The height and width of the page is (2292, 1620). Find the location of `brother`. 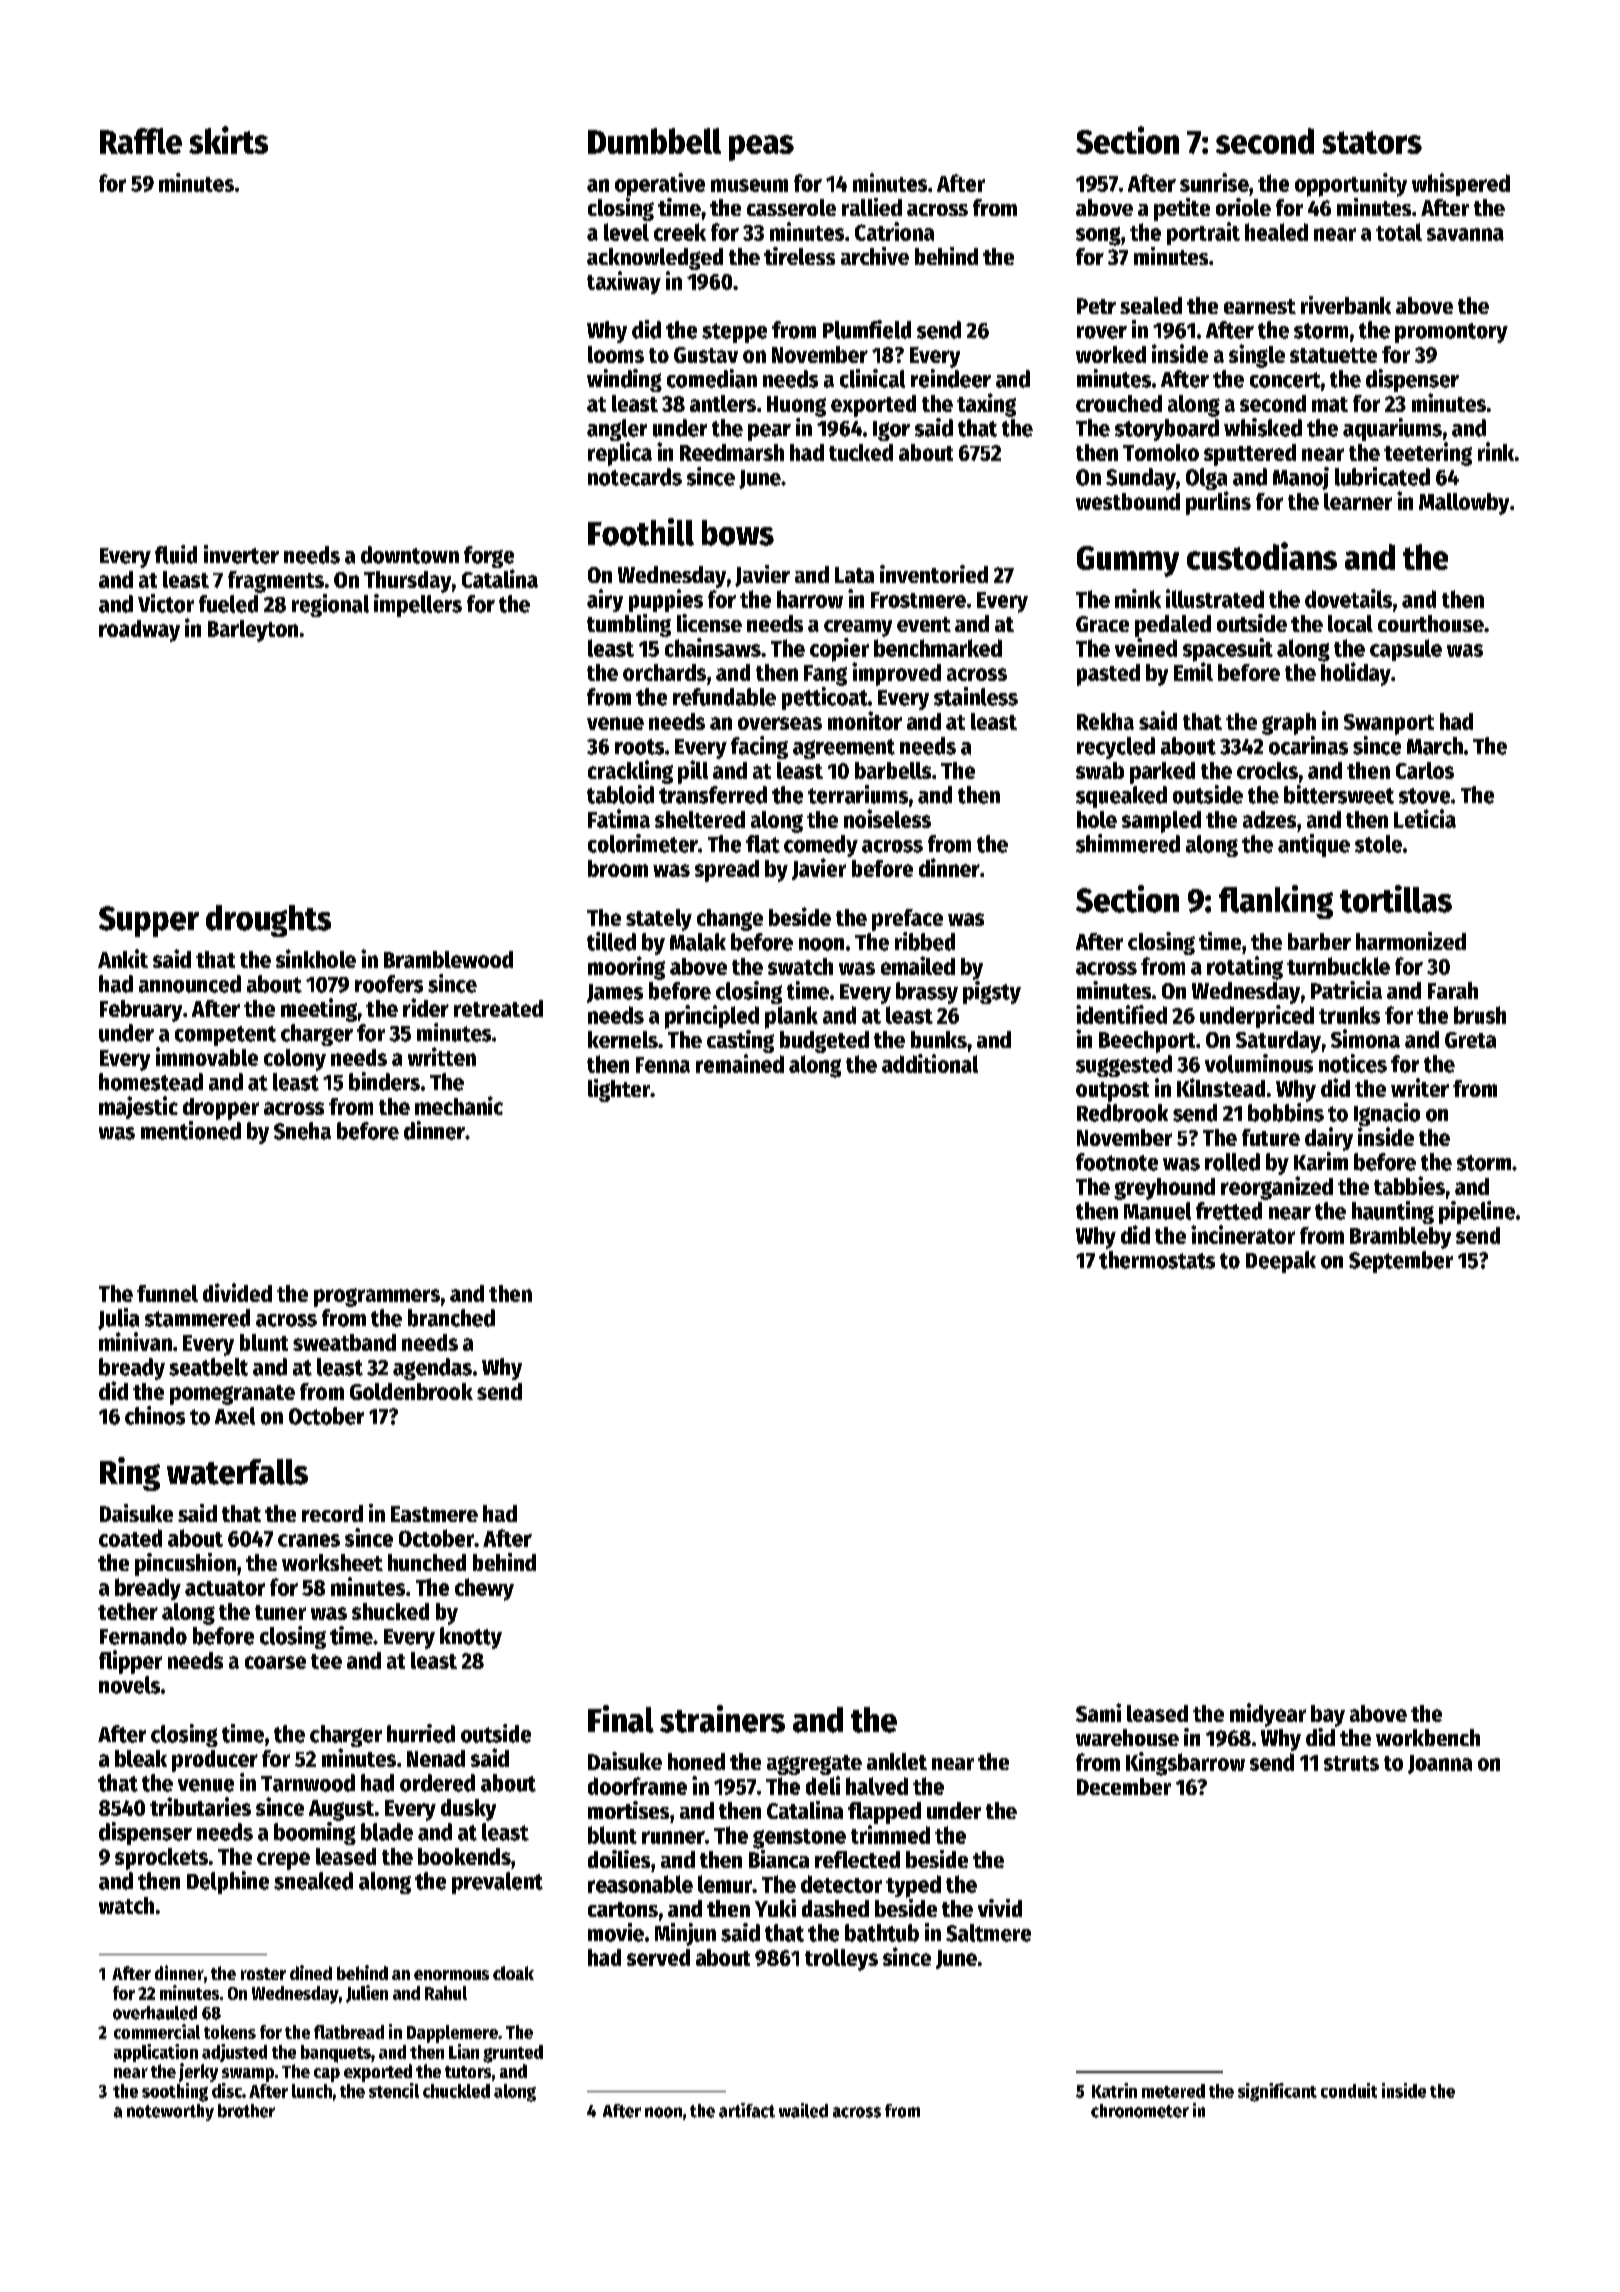

brother is located at coordinates (246, 2111).
